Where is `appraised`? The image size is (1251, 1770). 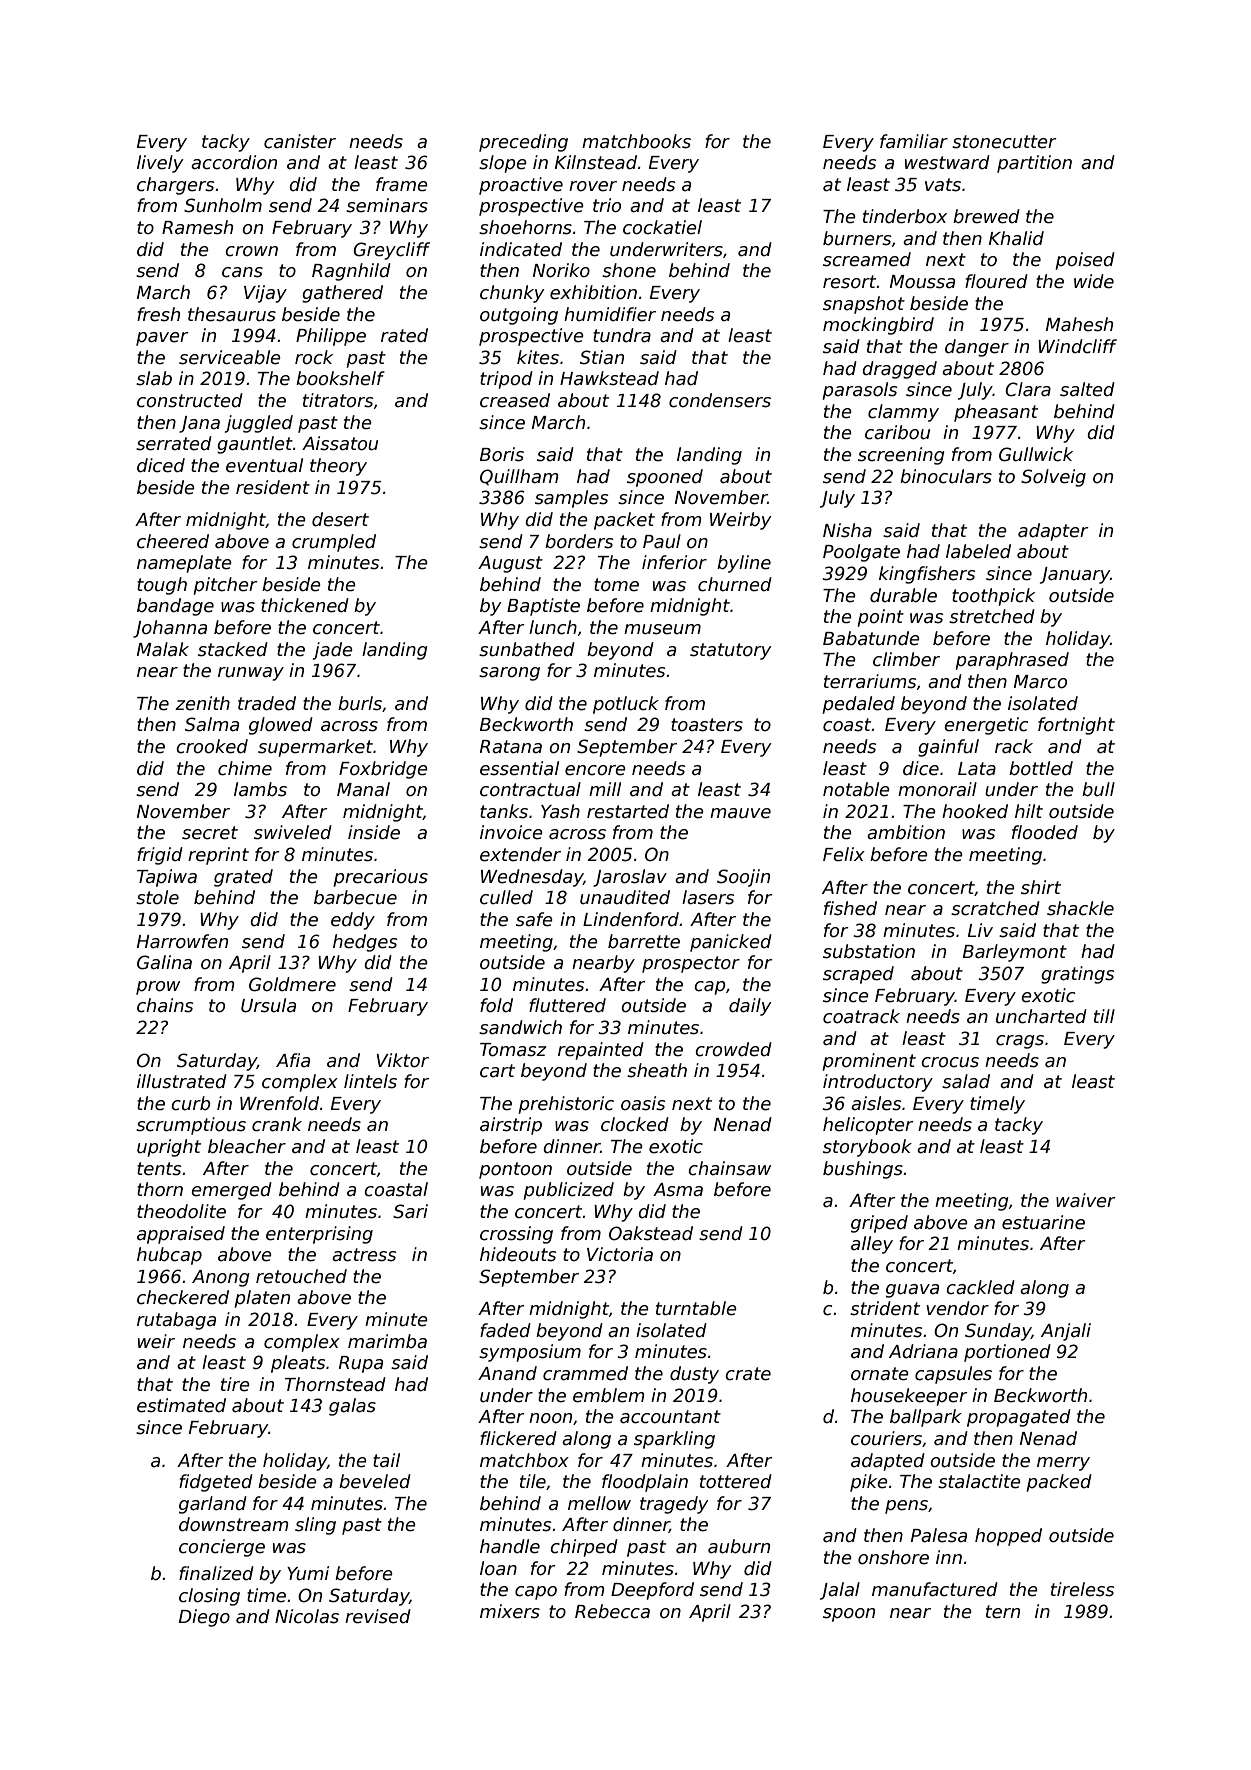
appraised is located at coordinates (181, 1235).
